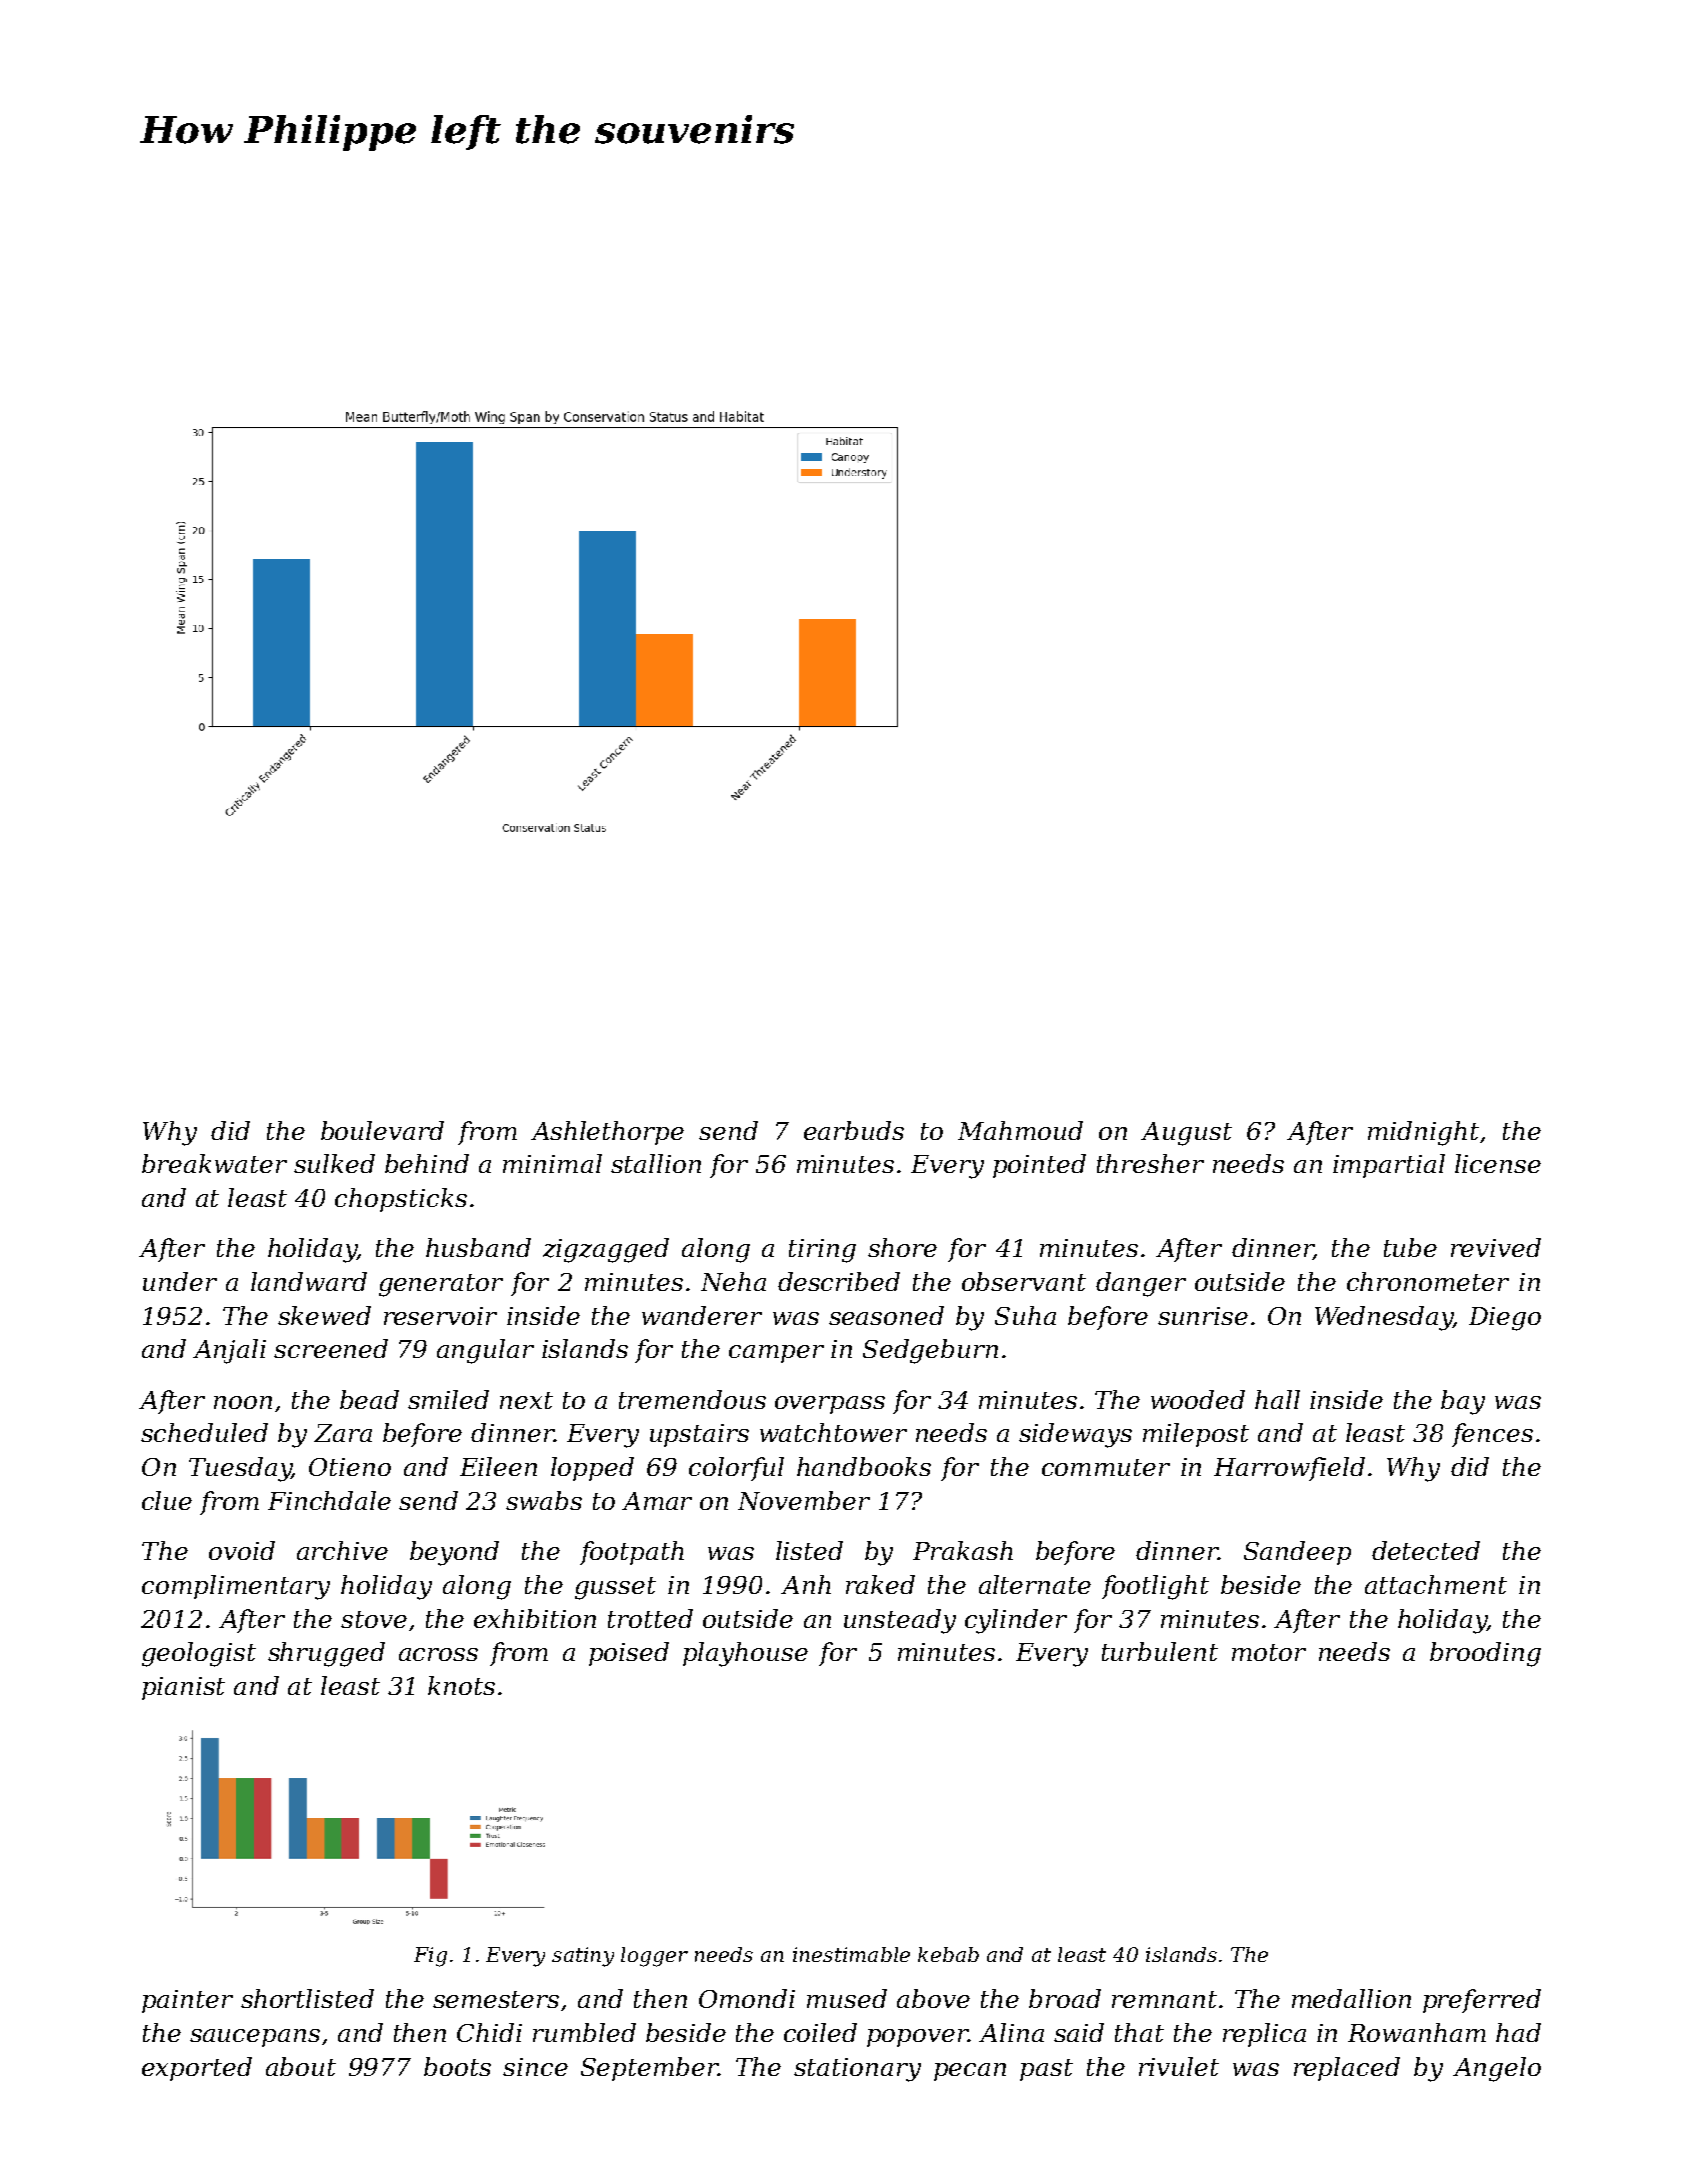 Image resolution: width=1683 pixels, height=2178 pixels. Describe the element at coordinates (656, 1163) in the document. I see `stallion` at that location.
